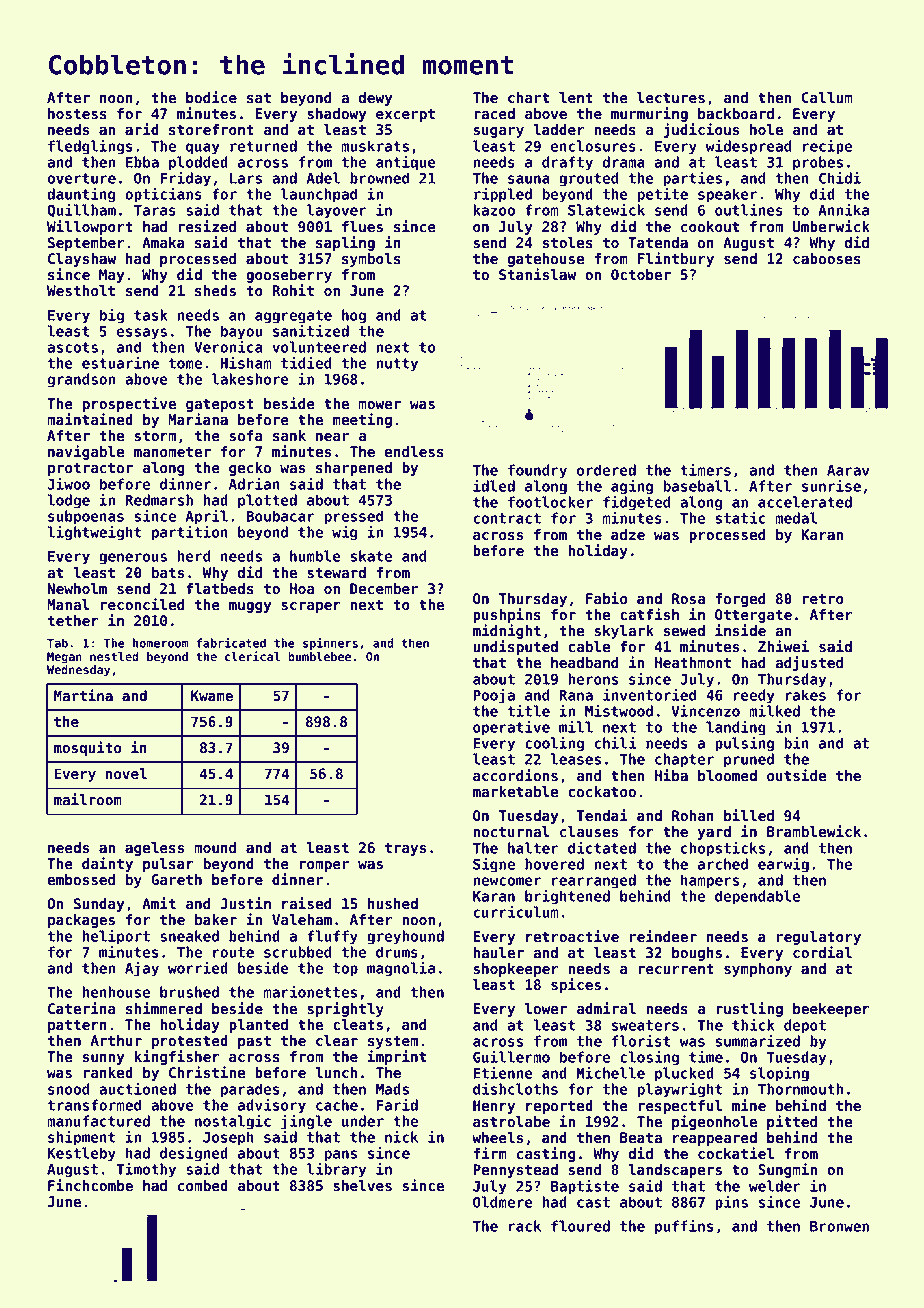  What do you see at coordinates (211, 97) in the screenshot?
I see `bodice` at bounding box center [211, 97].
